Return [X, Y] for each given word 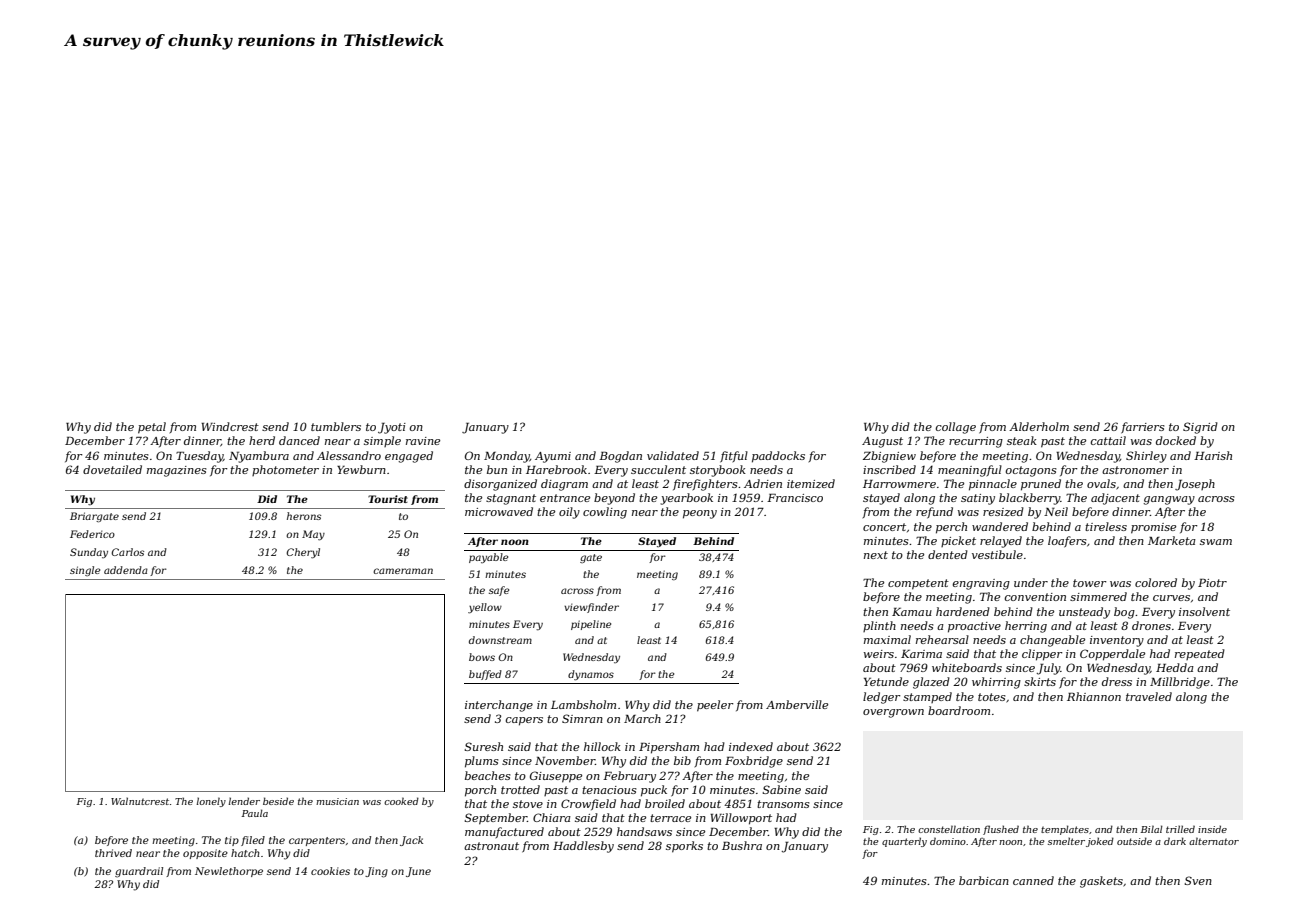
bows [482, 657]
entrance [565, 498]
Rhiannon [1094, 696]
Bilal [1152, 829]
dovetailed [112, 469]
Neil [1056, 511]
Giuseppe [556, 777]
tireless [1106, 526]
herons [304, 516]
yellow [485, 608]
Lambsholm [583, 704]
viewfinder [591, 608]
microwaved [499, 511]
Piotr [1212, 583]
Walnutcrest [140, 801]
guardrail [139, 872]
